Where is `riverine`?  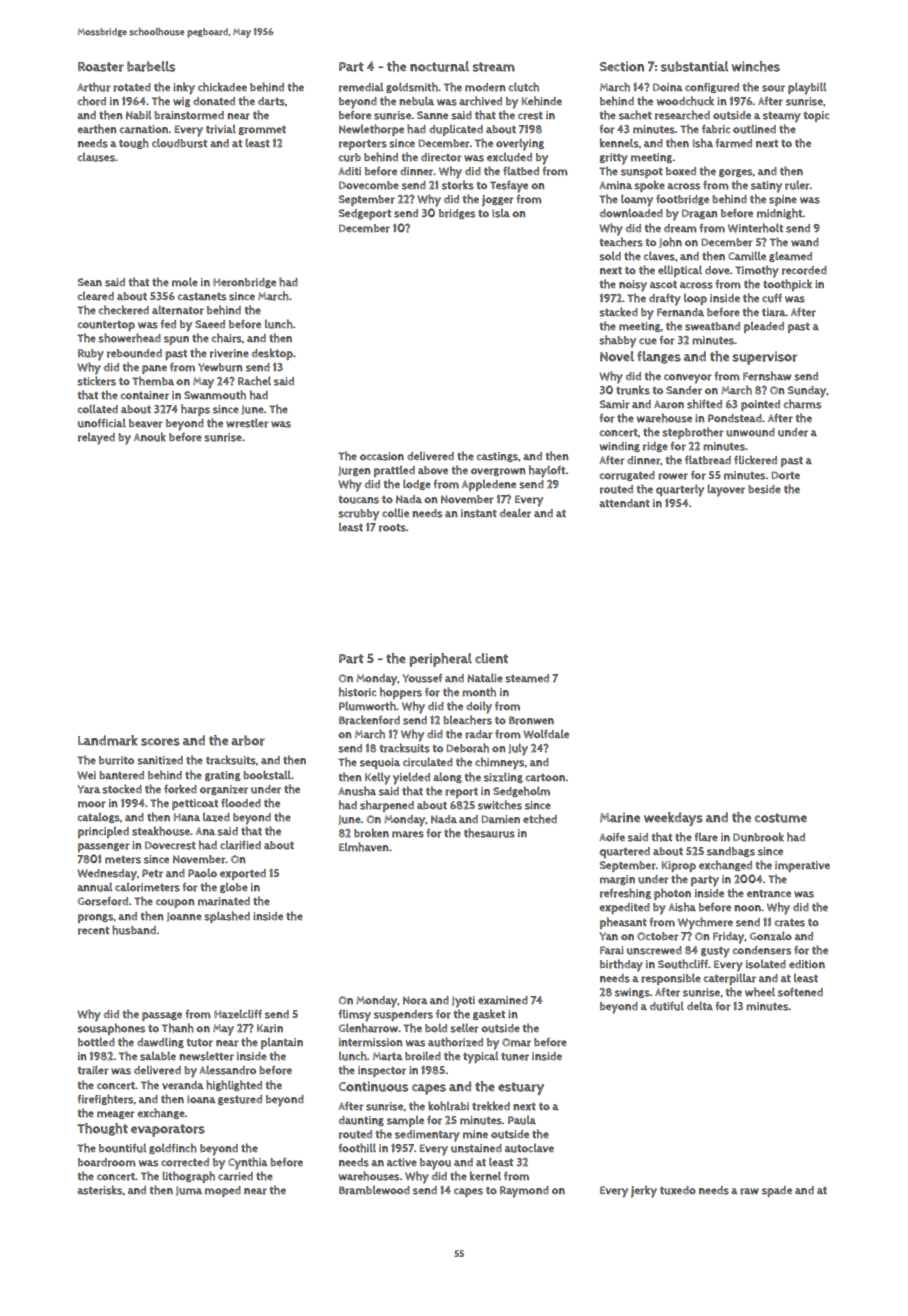
riverine is located at coordinates (229, 353).
